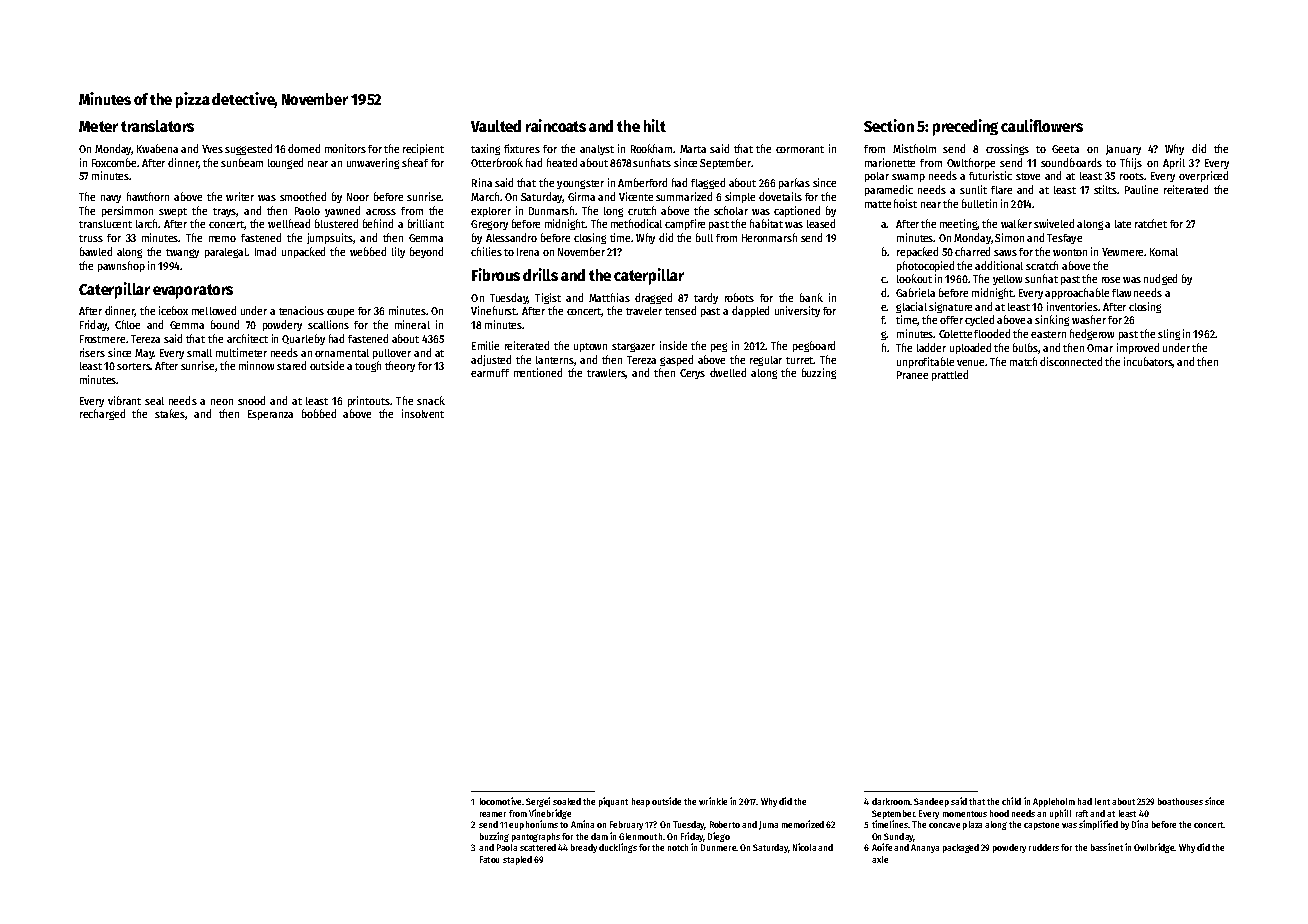 This page has height=924, width=1308. Describe the element at coordinates (965, 127) in the page. I see `preceding` at that location.
